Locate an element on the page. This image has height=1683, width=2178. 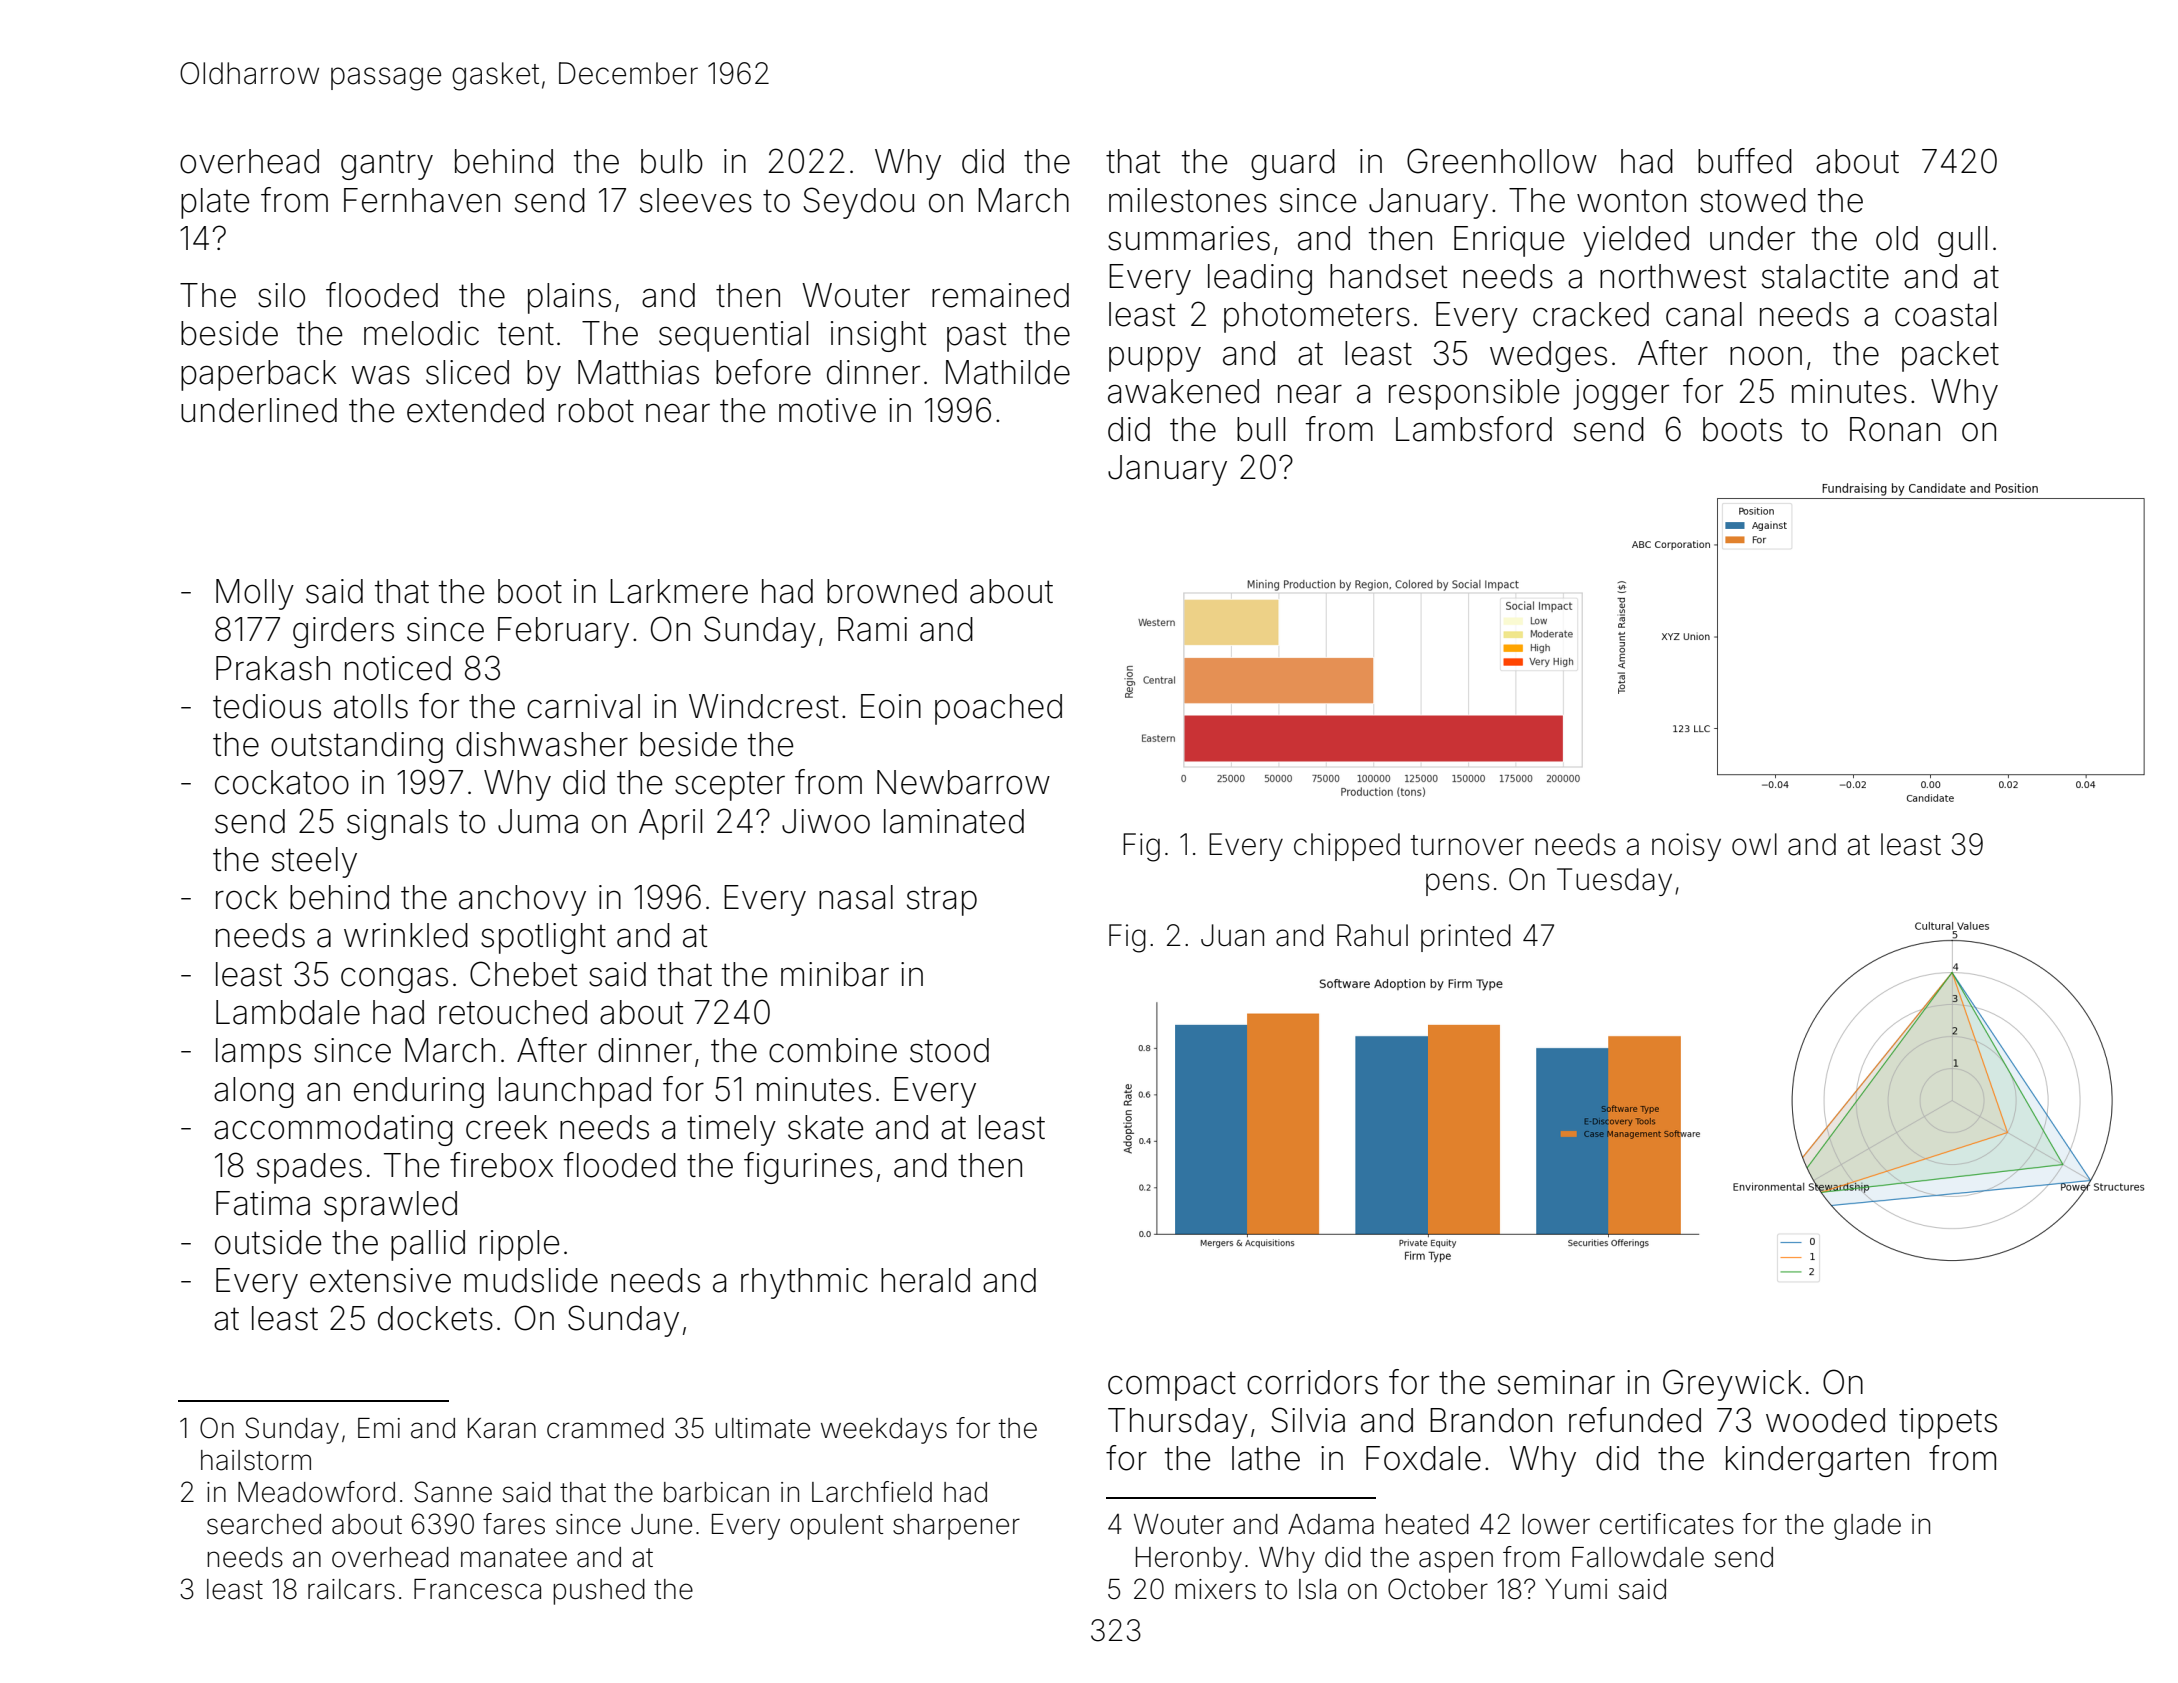
corridors is located at coordinates (1312, 1382).
